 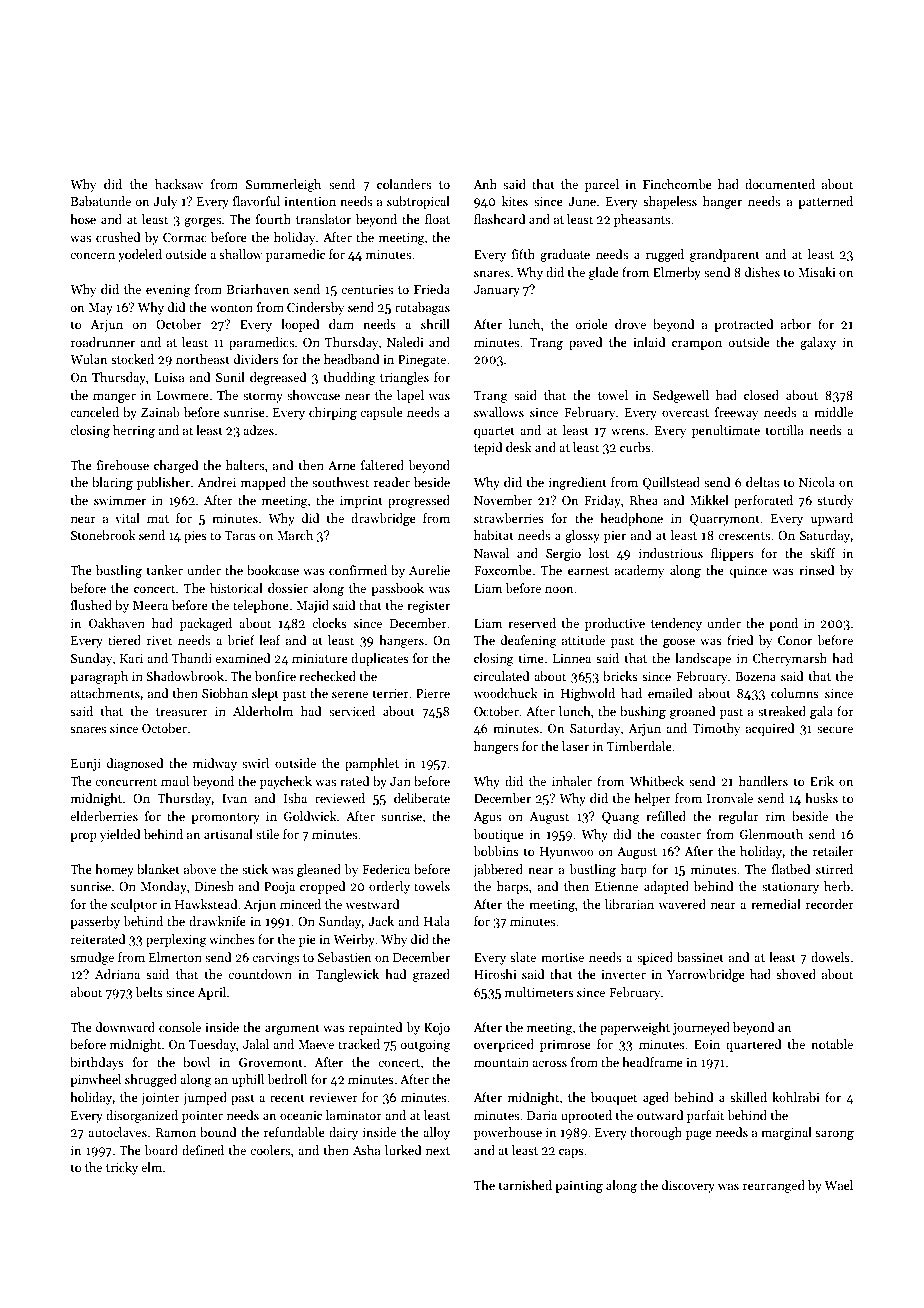 I want to click on pheasants, so click(x=642, y=220).
